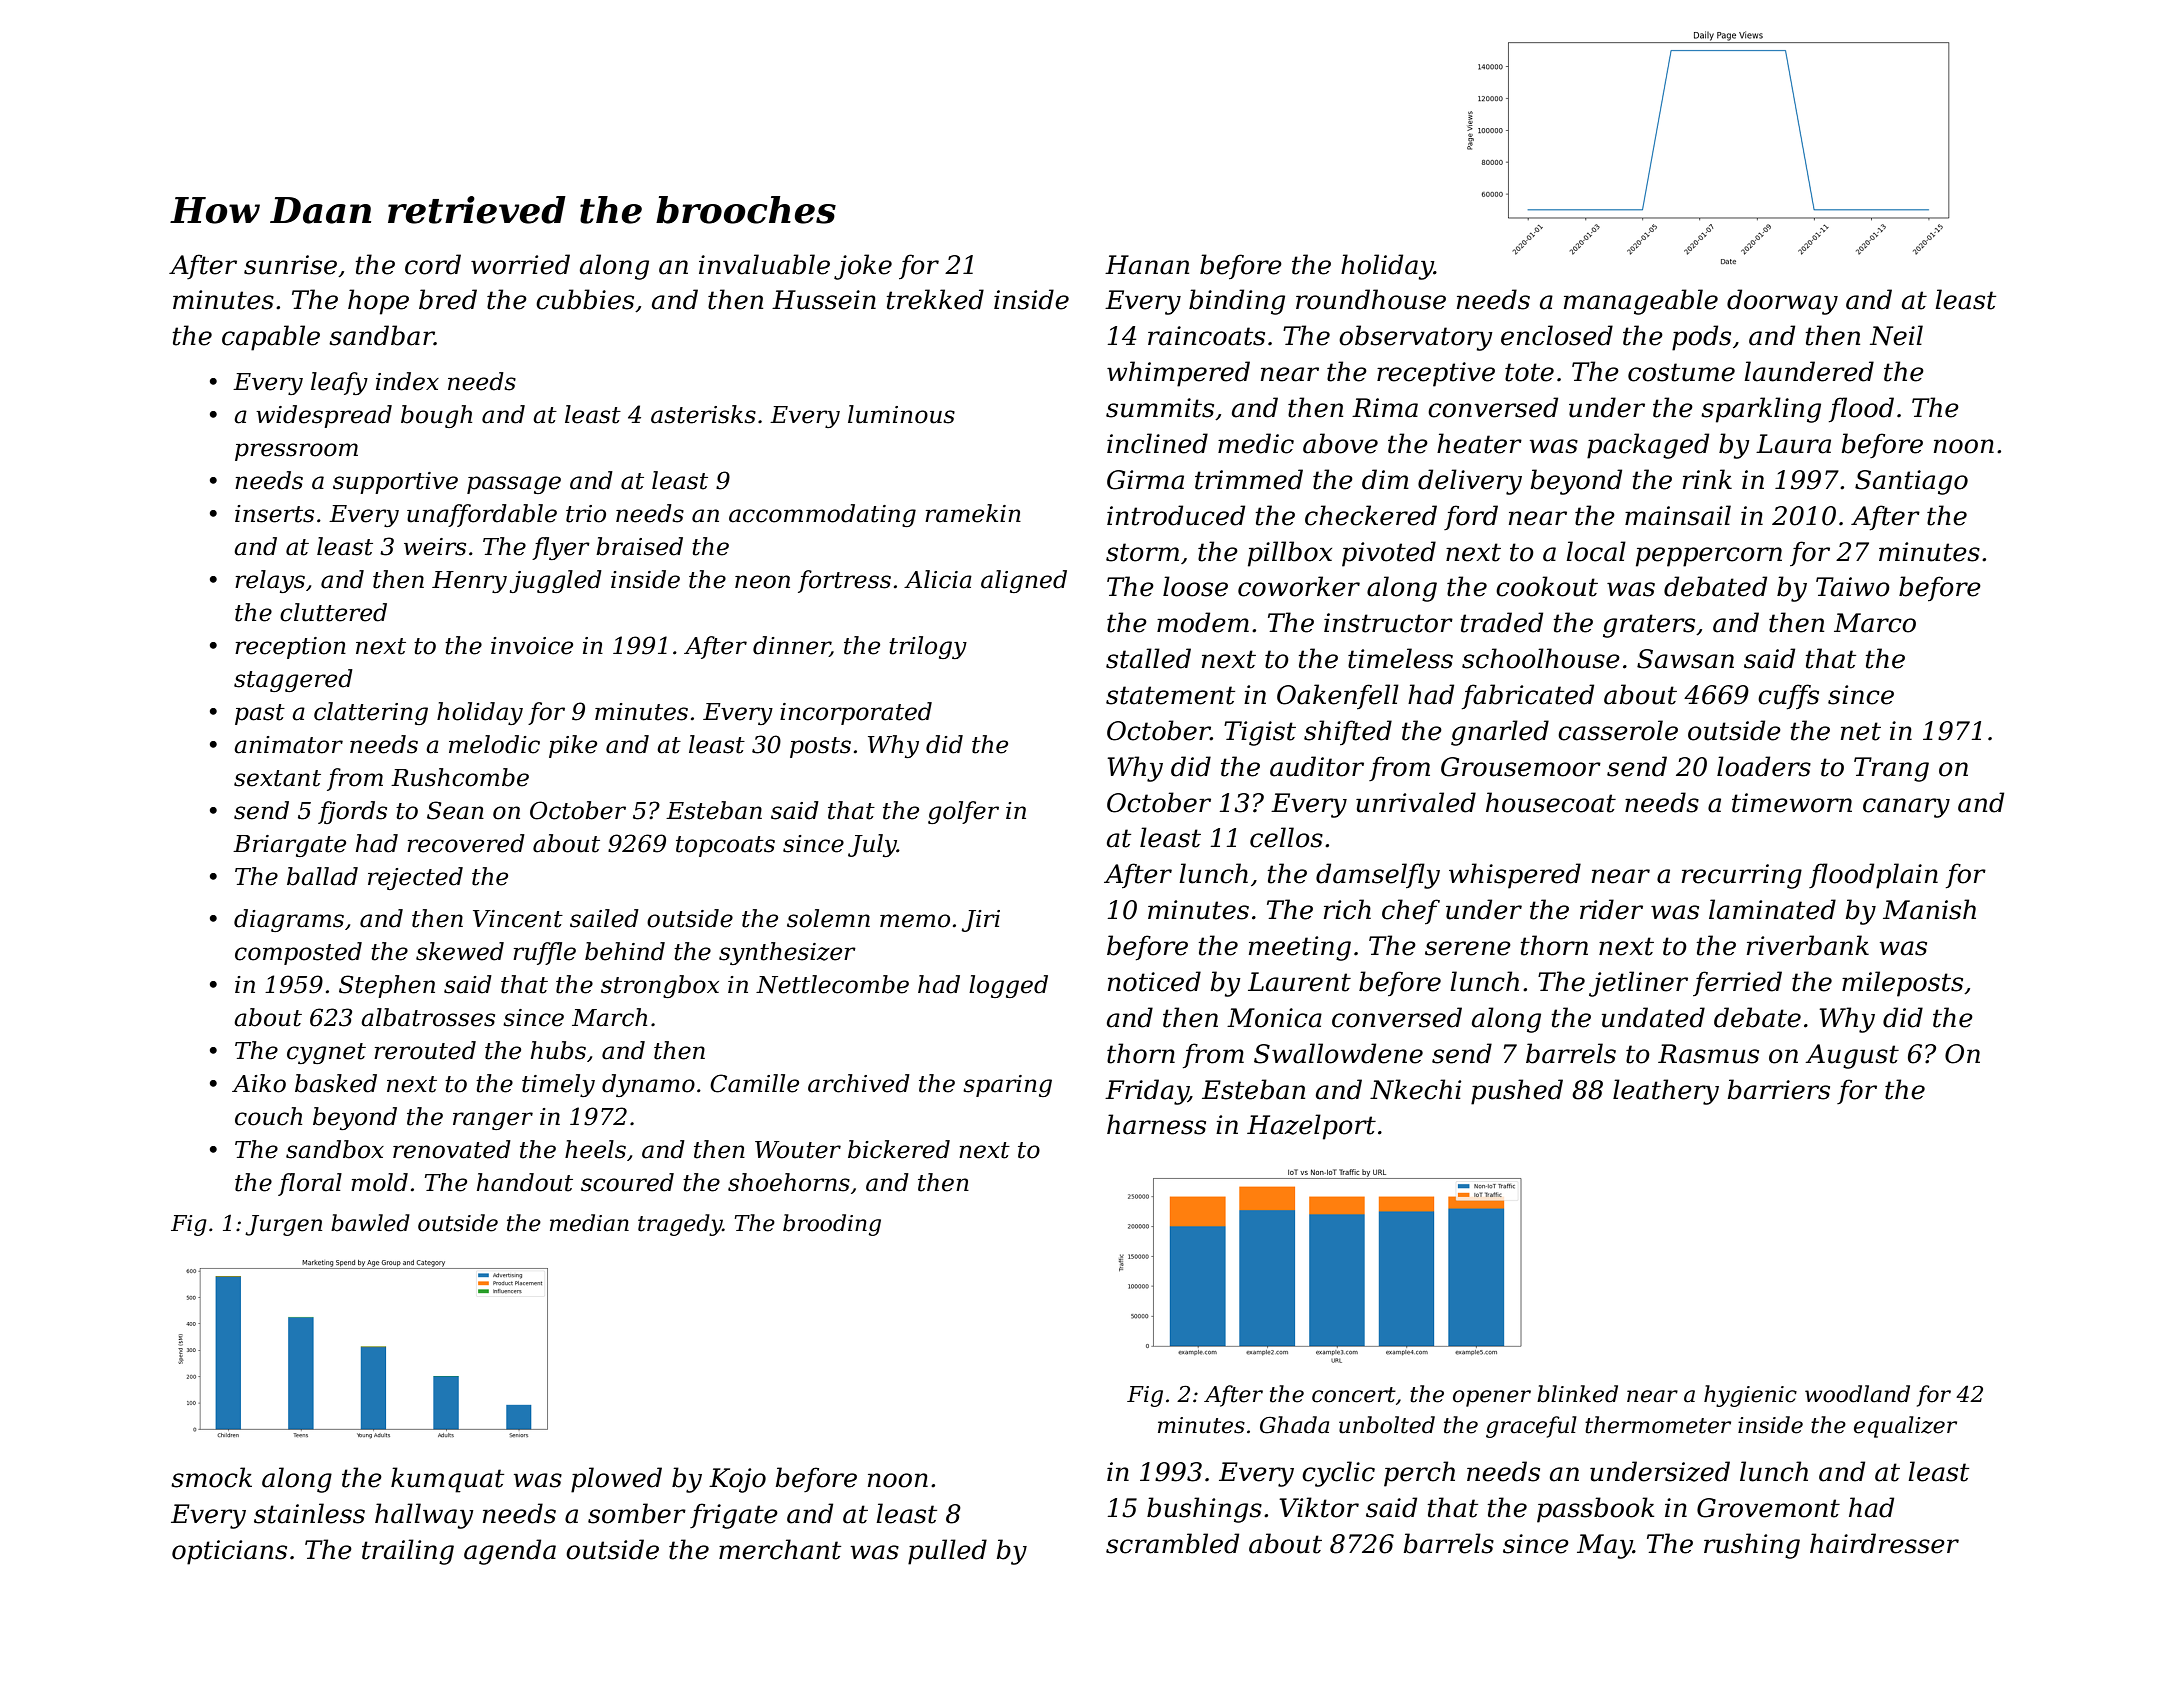 The height and width of the page is (1683, 2178). I want to click on brooding, so click(832, 1225).
